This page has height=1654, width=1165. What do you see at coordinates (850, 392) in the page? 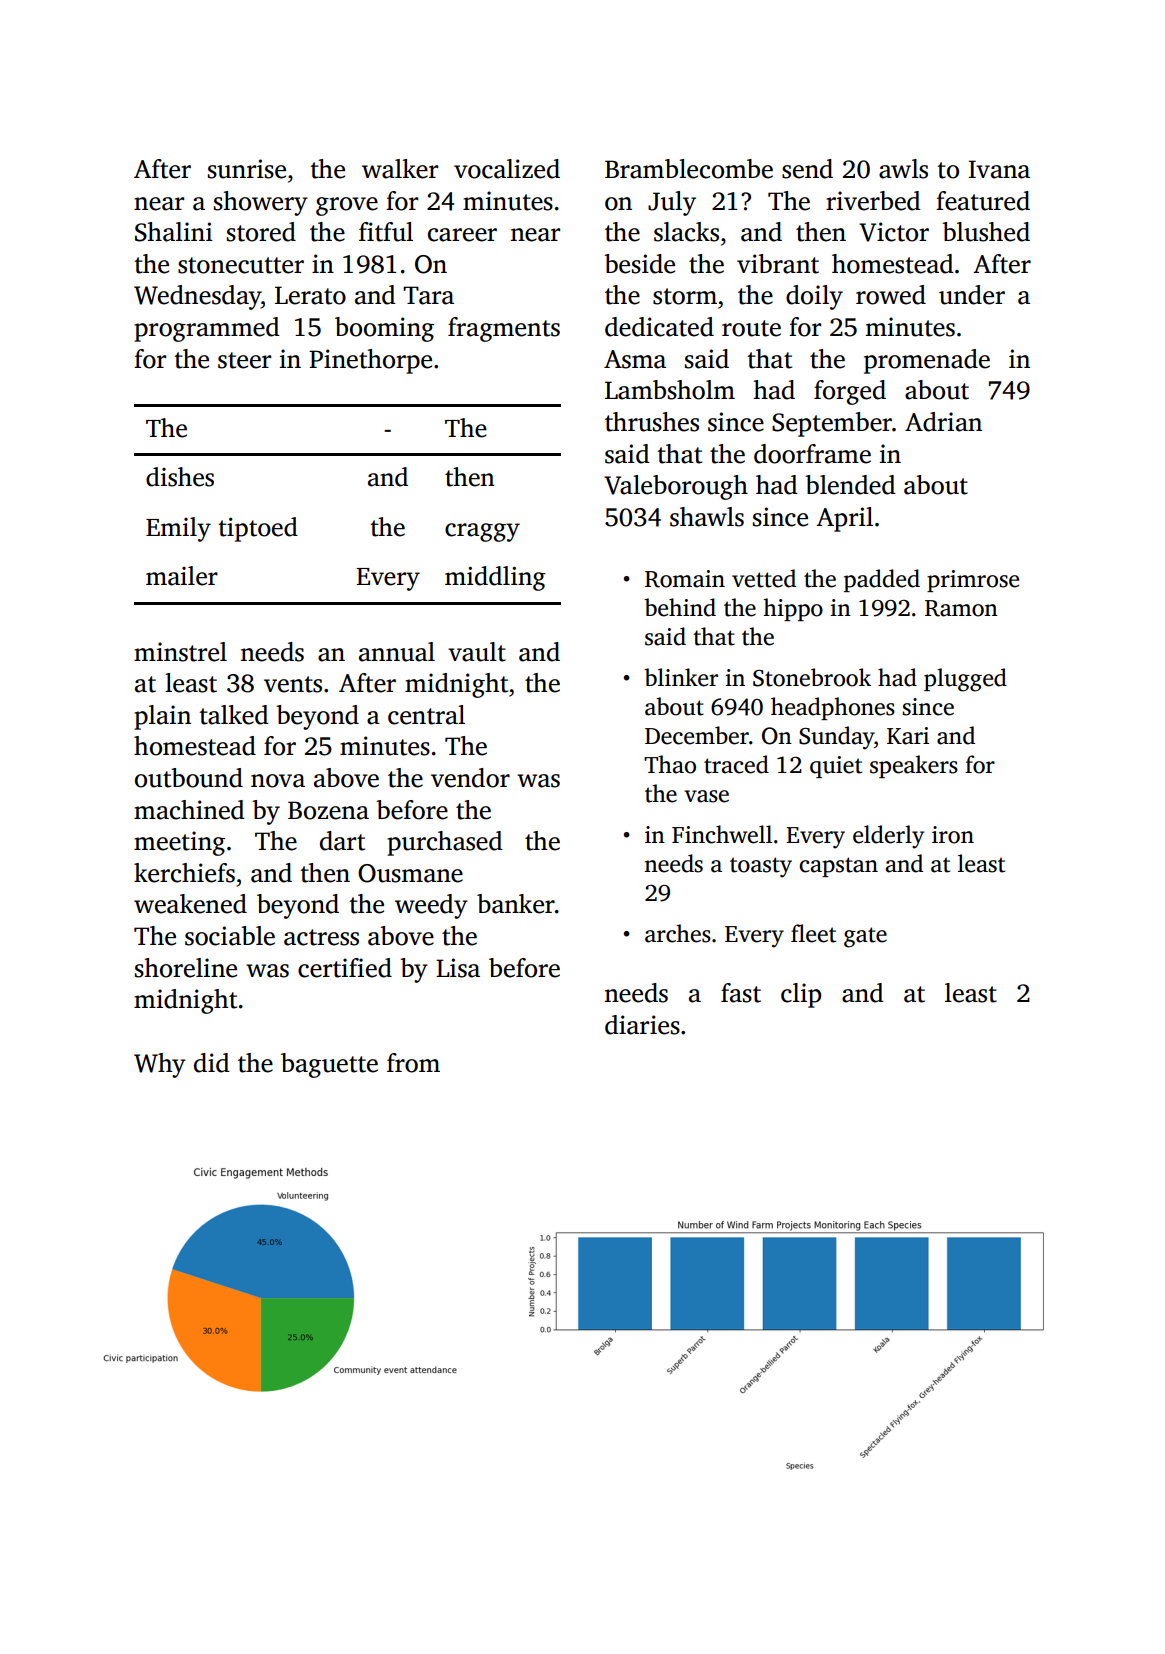
I see `forged` at bounding box center [850, 392].
